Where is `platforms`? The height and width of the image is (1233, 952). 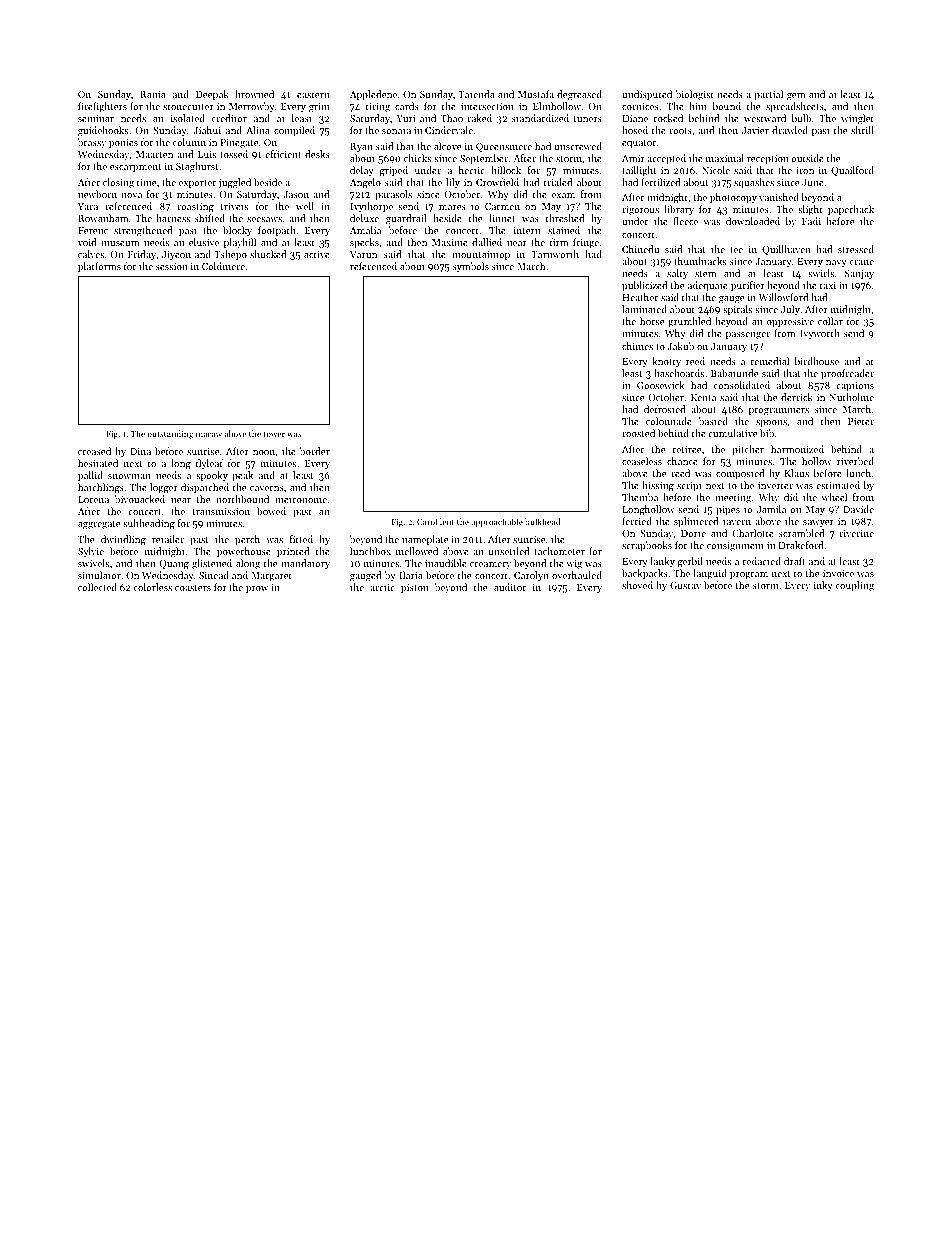
platforms is located at coordinates (99, 267).
